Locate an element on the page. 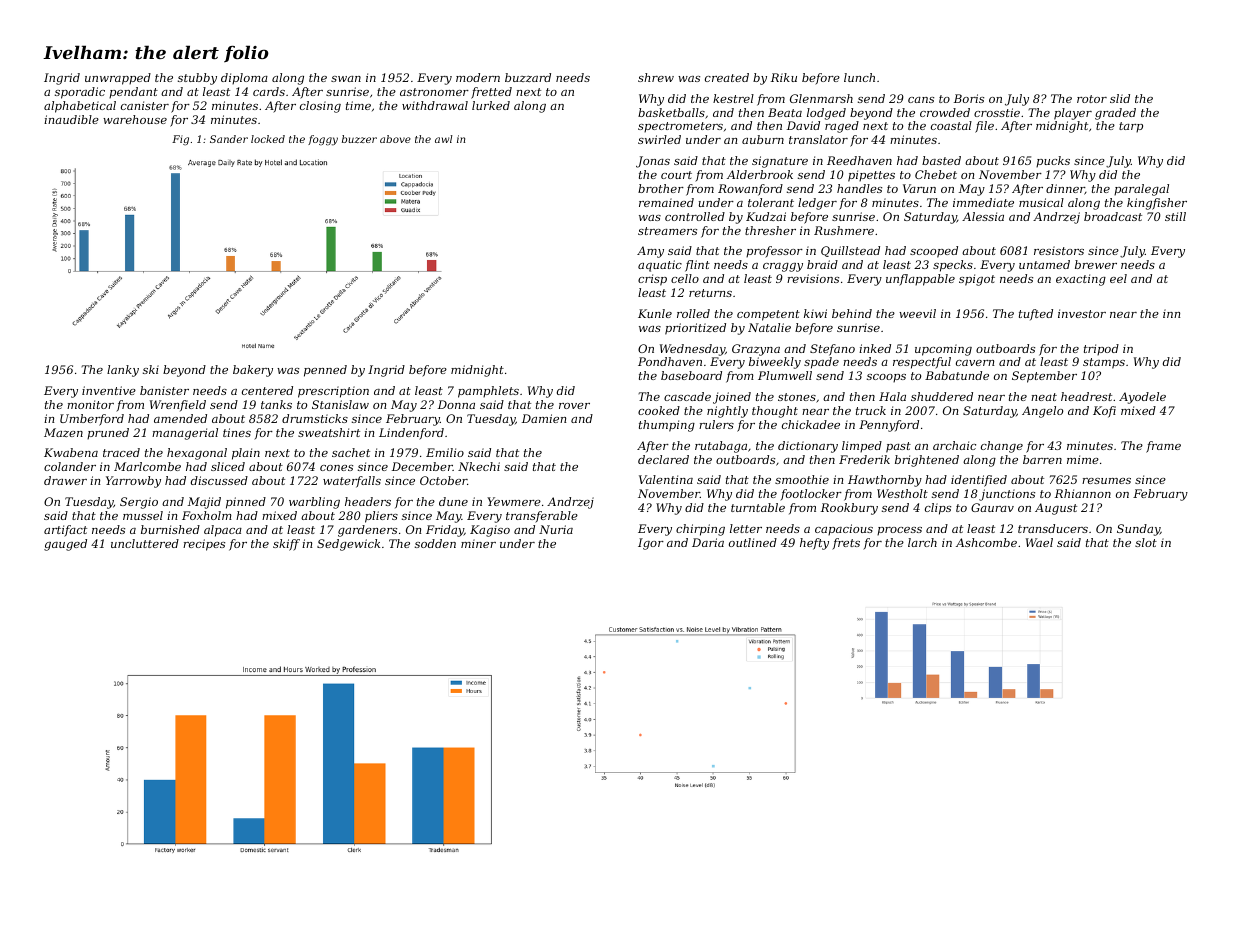 The width and height of the image is (1233, 952). amended is located at coordinates (180, 418).
